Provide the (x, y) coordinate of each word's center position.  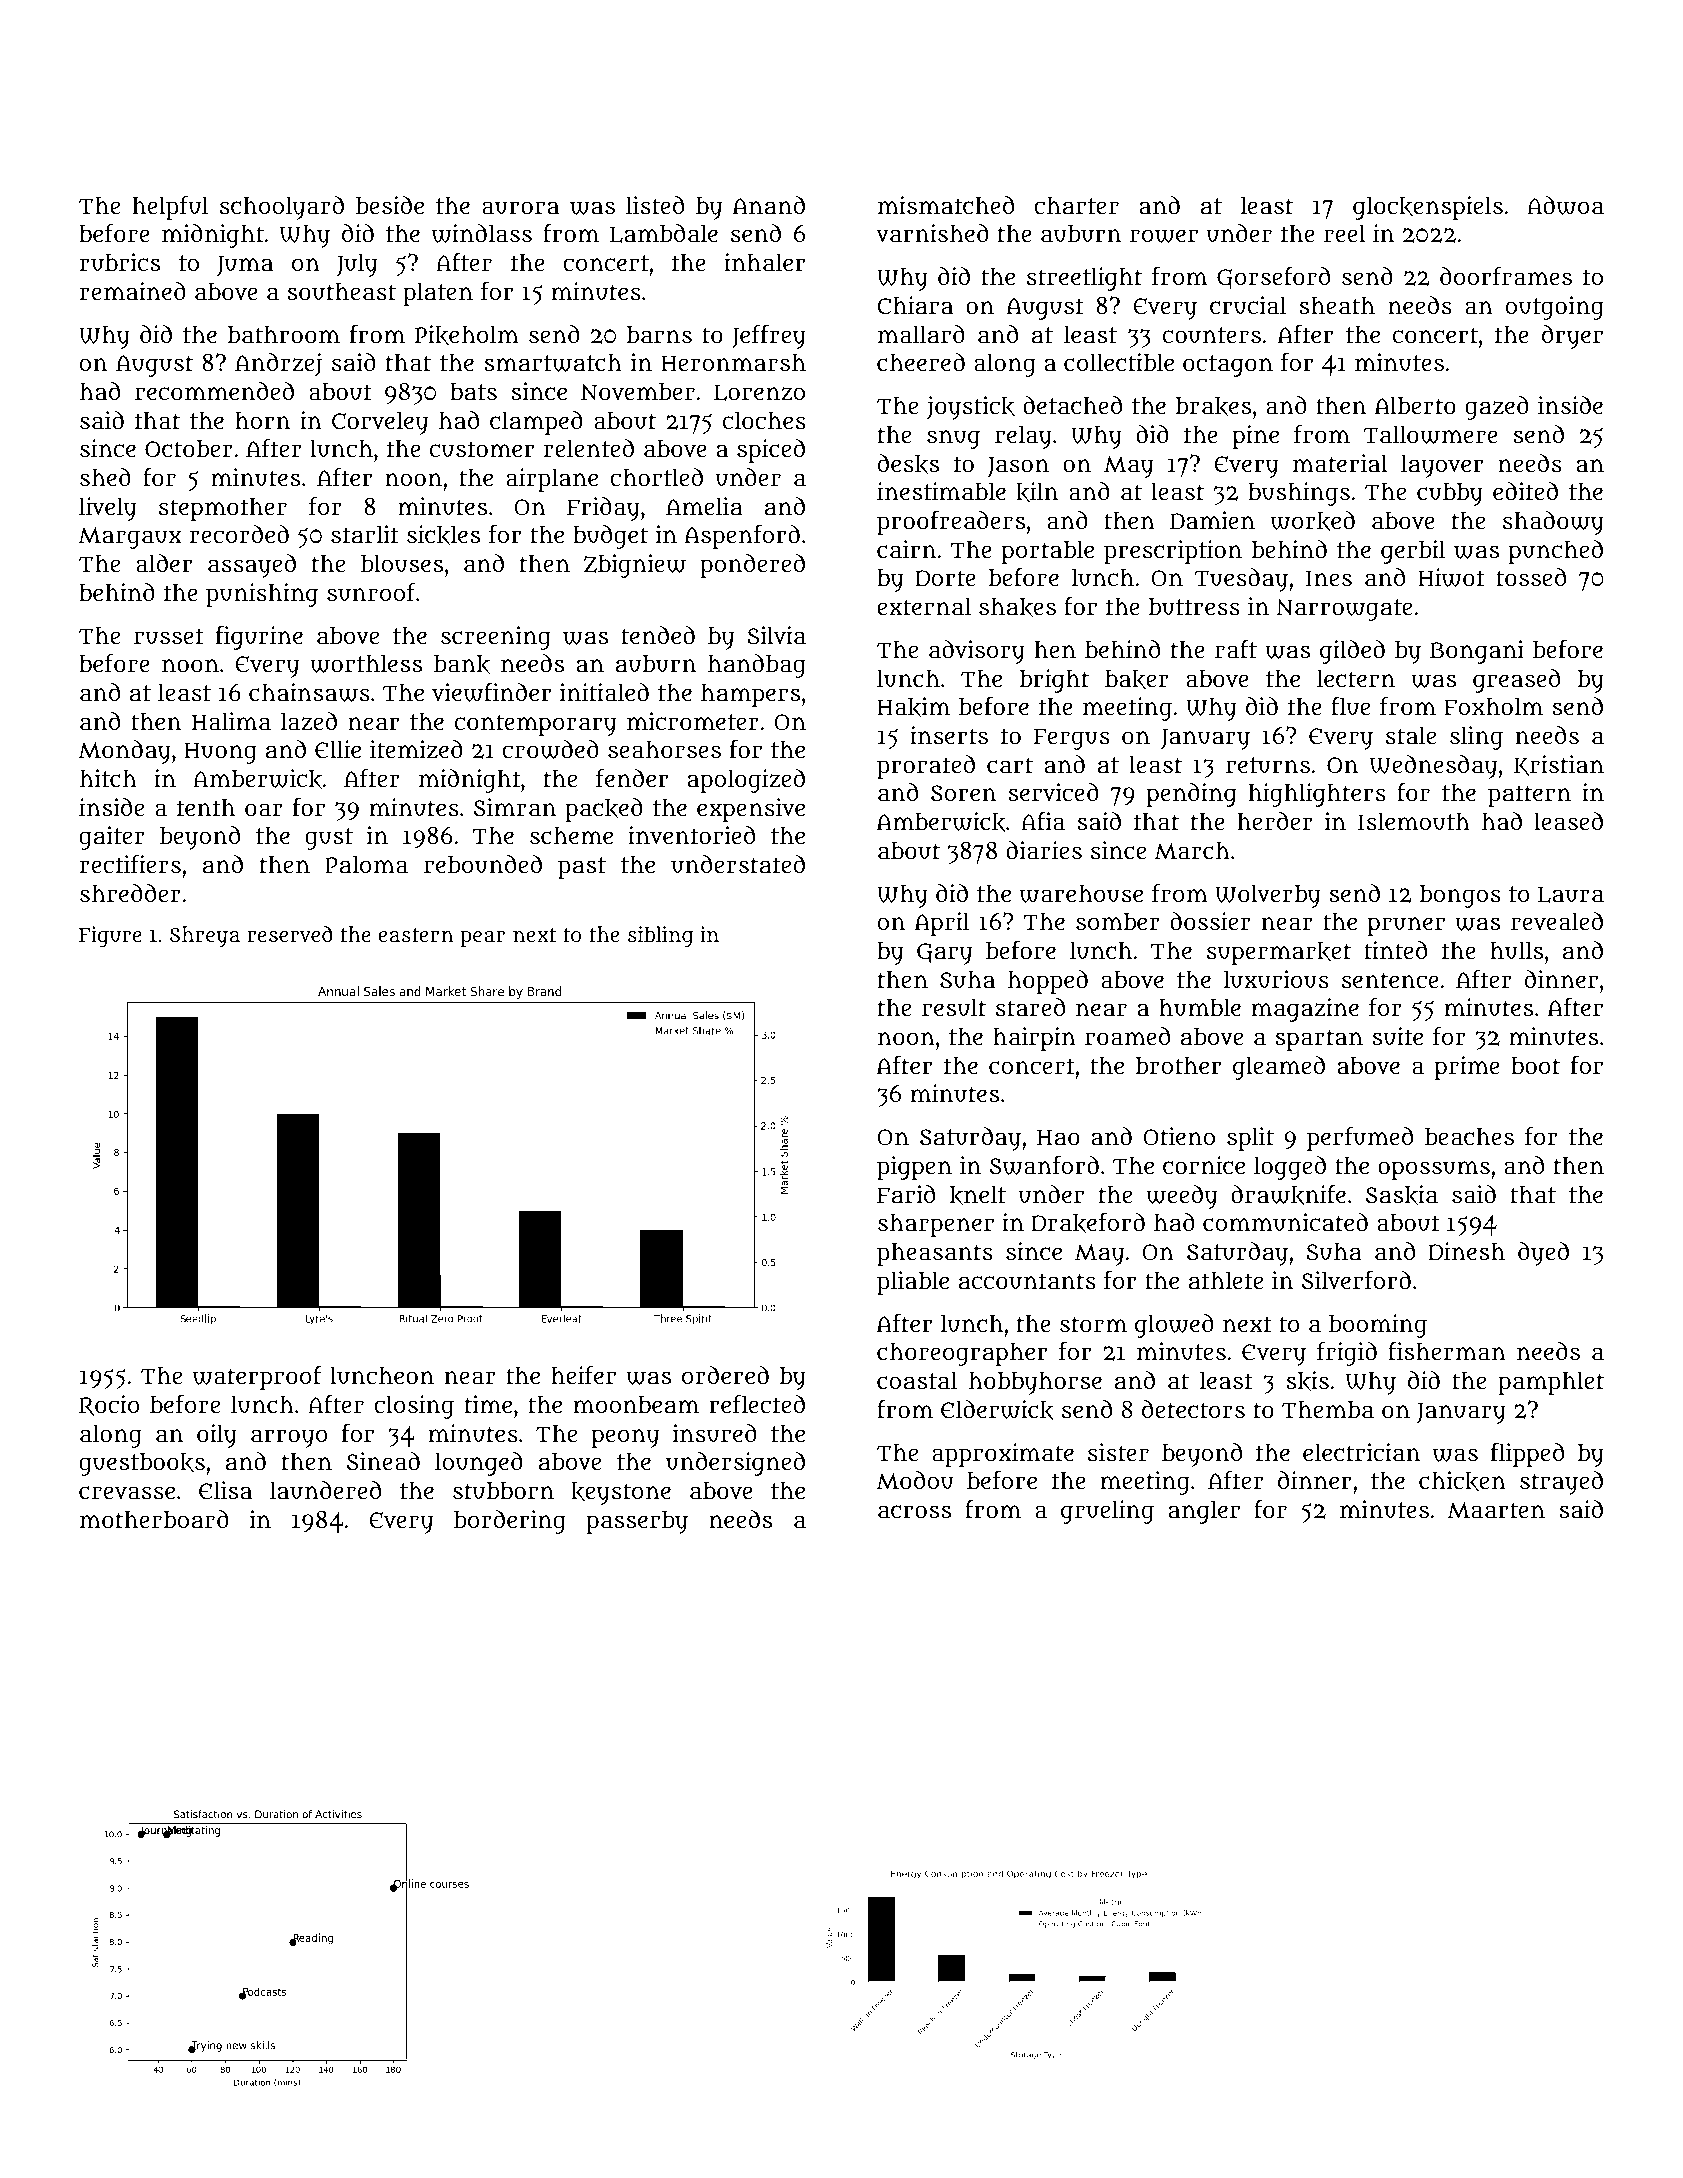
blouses (402, 563)
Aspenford (742, 536)
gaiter (112, 838)
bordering (510, 1522)
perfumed (1360, 1138)
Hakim (913, 707)
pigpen (914, 1168)
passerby (637, 1522)
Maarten (1496, 1510)
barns (659, 335)
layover (1442, 466)
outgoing (1555, 308)
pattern (1529, 796)
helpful (170, 207)
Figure (110, 936)
